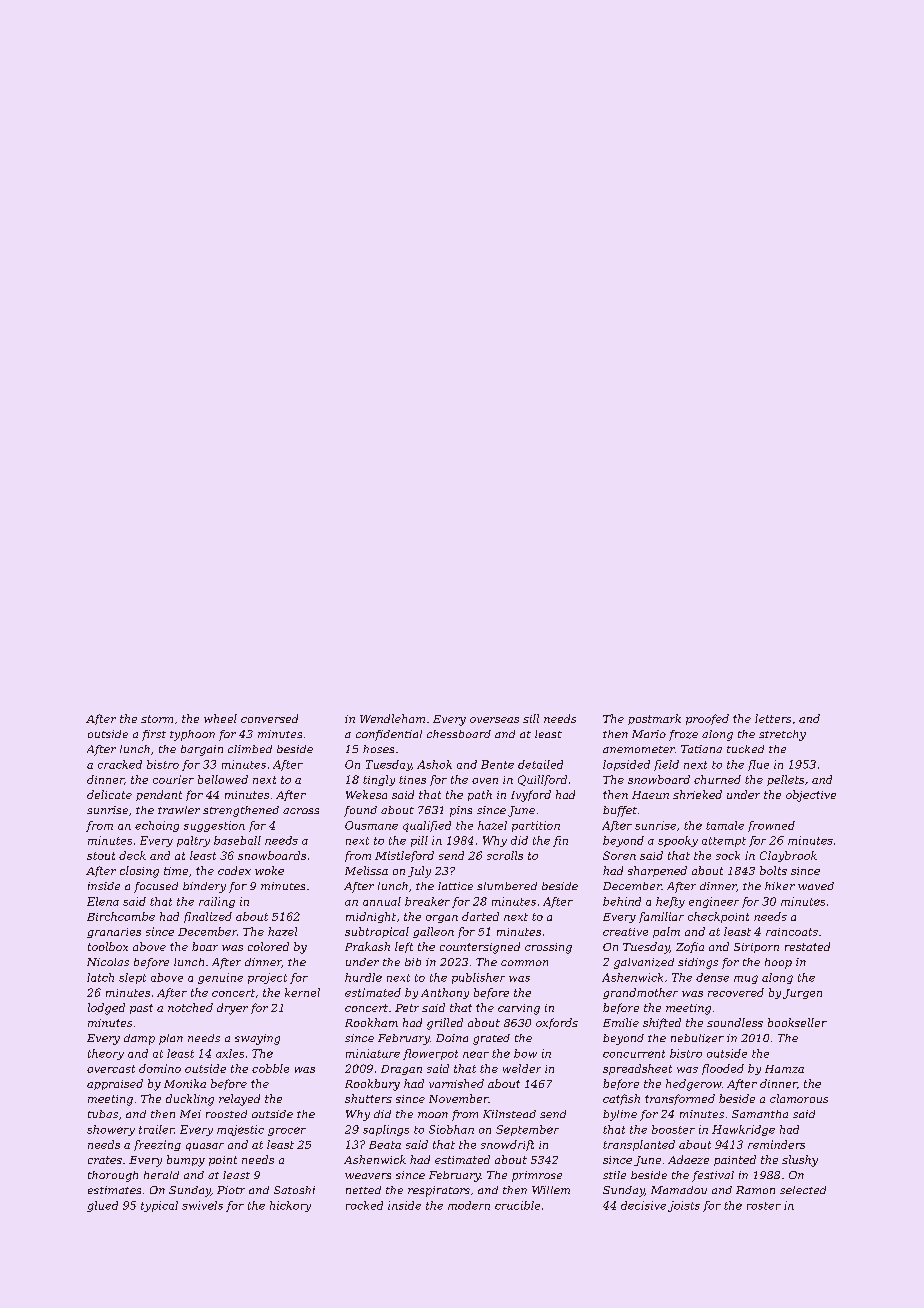 The image size is (924, 1308). What do you see at coordinates (157, 719) in the page?
I see `storm` at bounding box center [157, 719].
